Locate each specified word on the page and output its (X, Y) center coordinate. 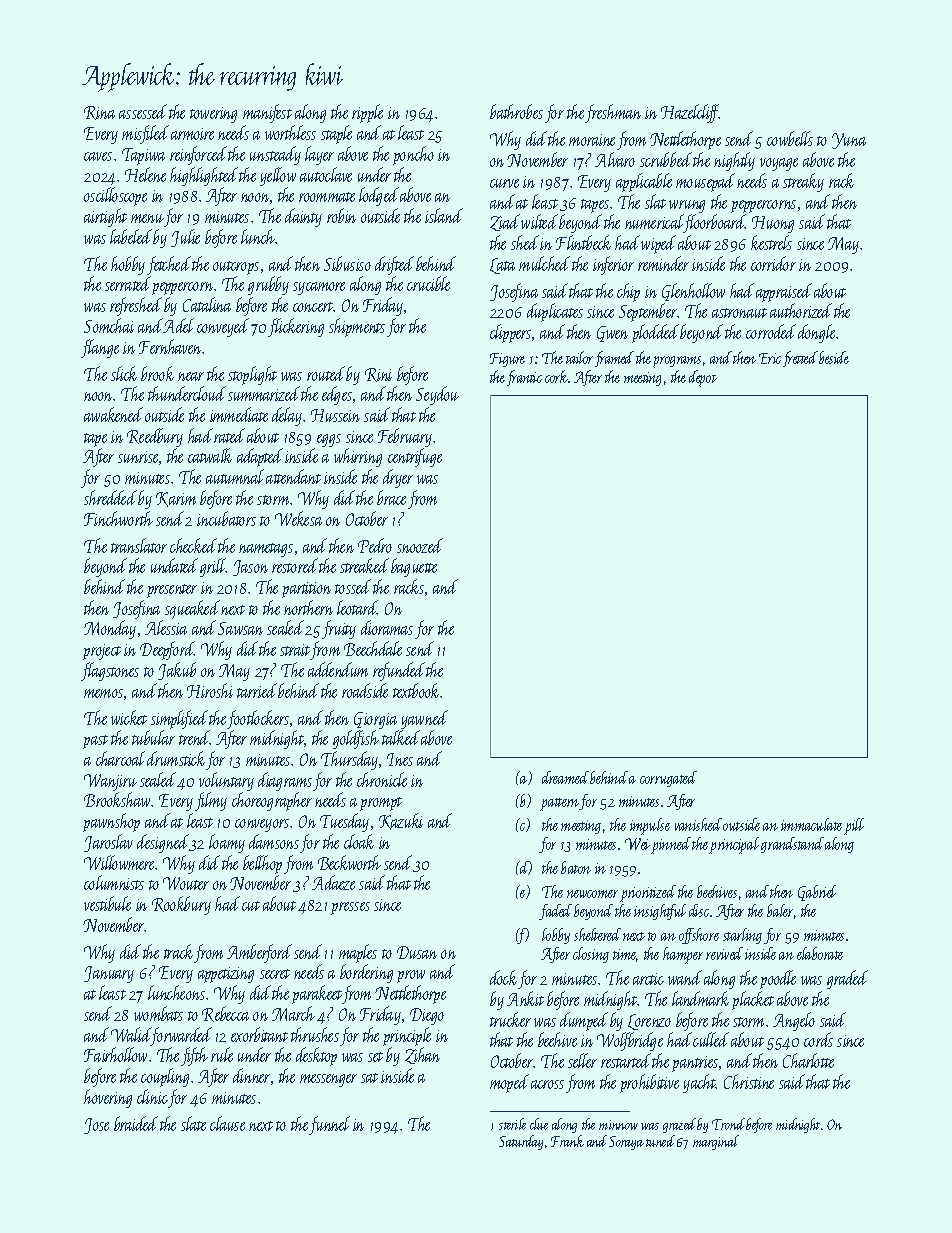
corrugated (668, 779)
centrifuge (415, 457)
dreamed (565, 777)
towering (213, 115)
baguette (414, 567)
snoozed (420, 545)
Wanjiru (110, 782)
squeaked (192, 610)
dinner (251, 1075)
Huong (773, 224)
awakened (113, 414)
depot (703, 378)
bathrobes (516, 111)
